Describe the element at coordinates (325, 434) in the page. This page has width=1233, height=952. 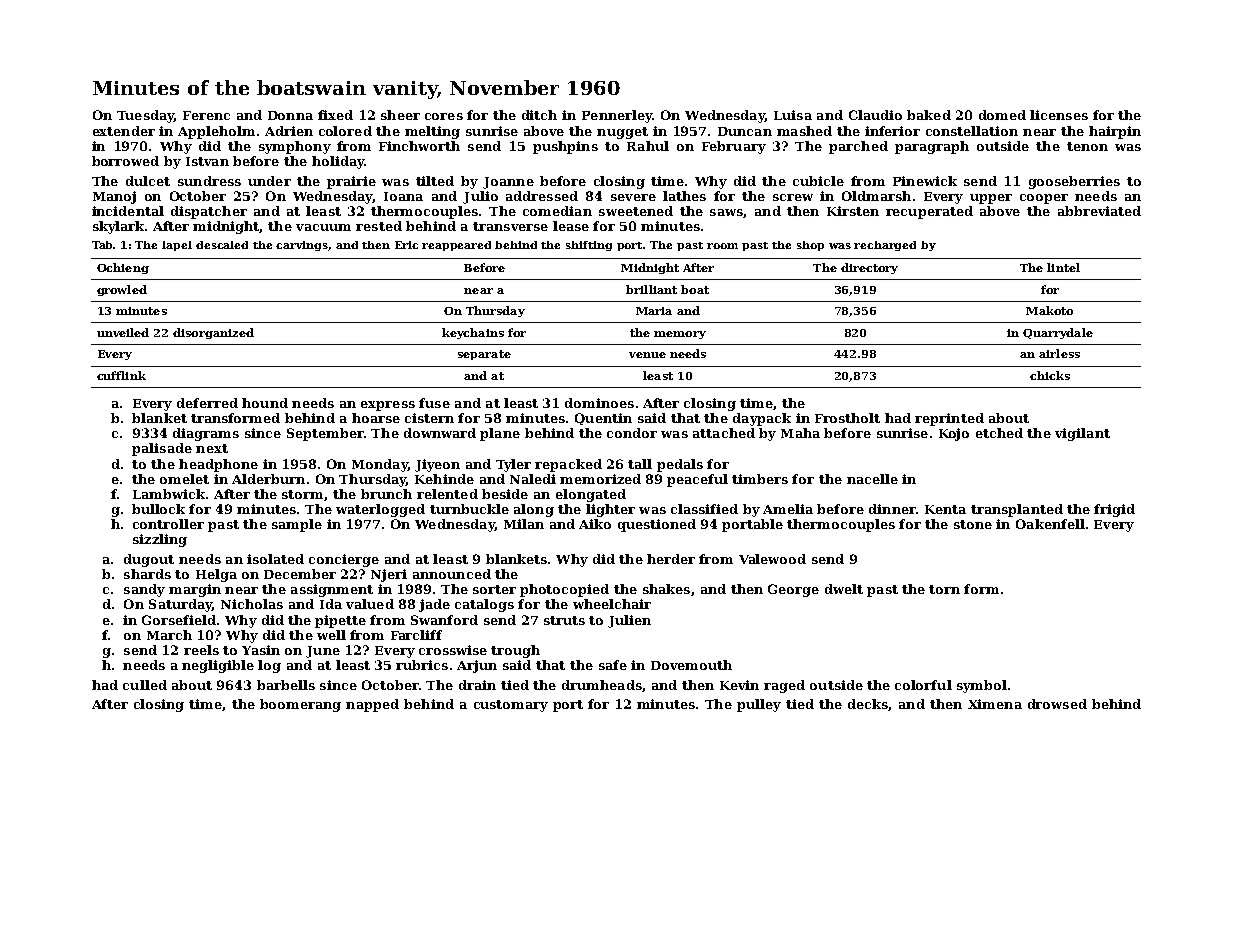
I see `September` at that location.
